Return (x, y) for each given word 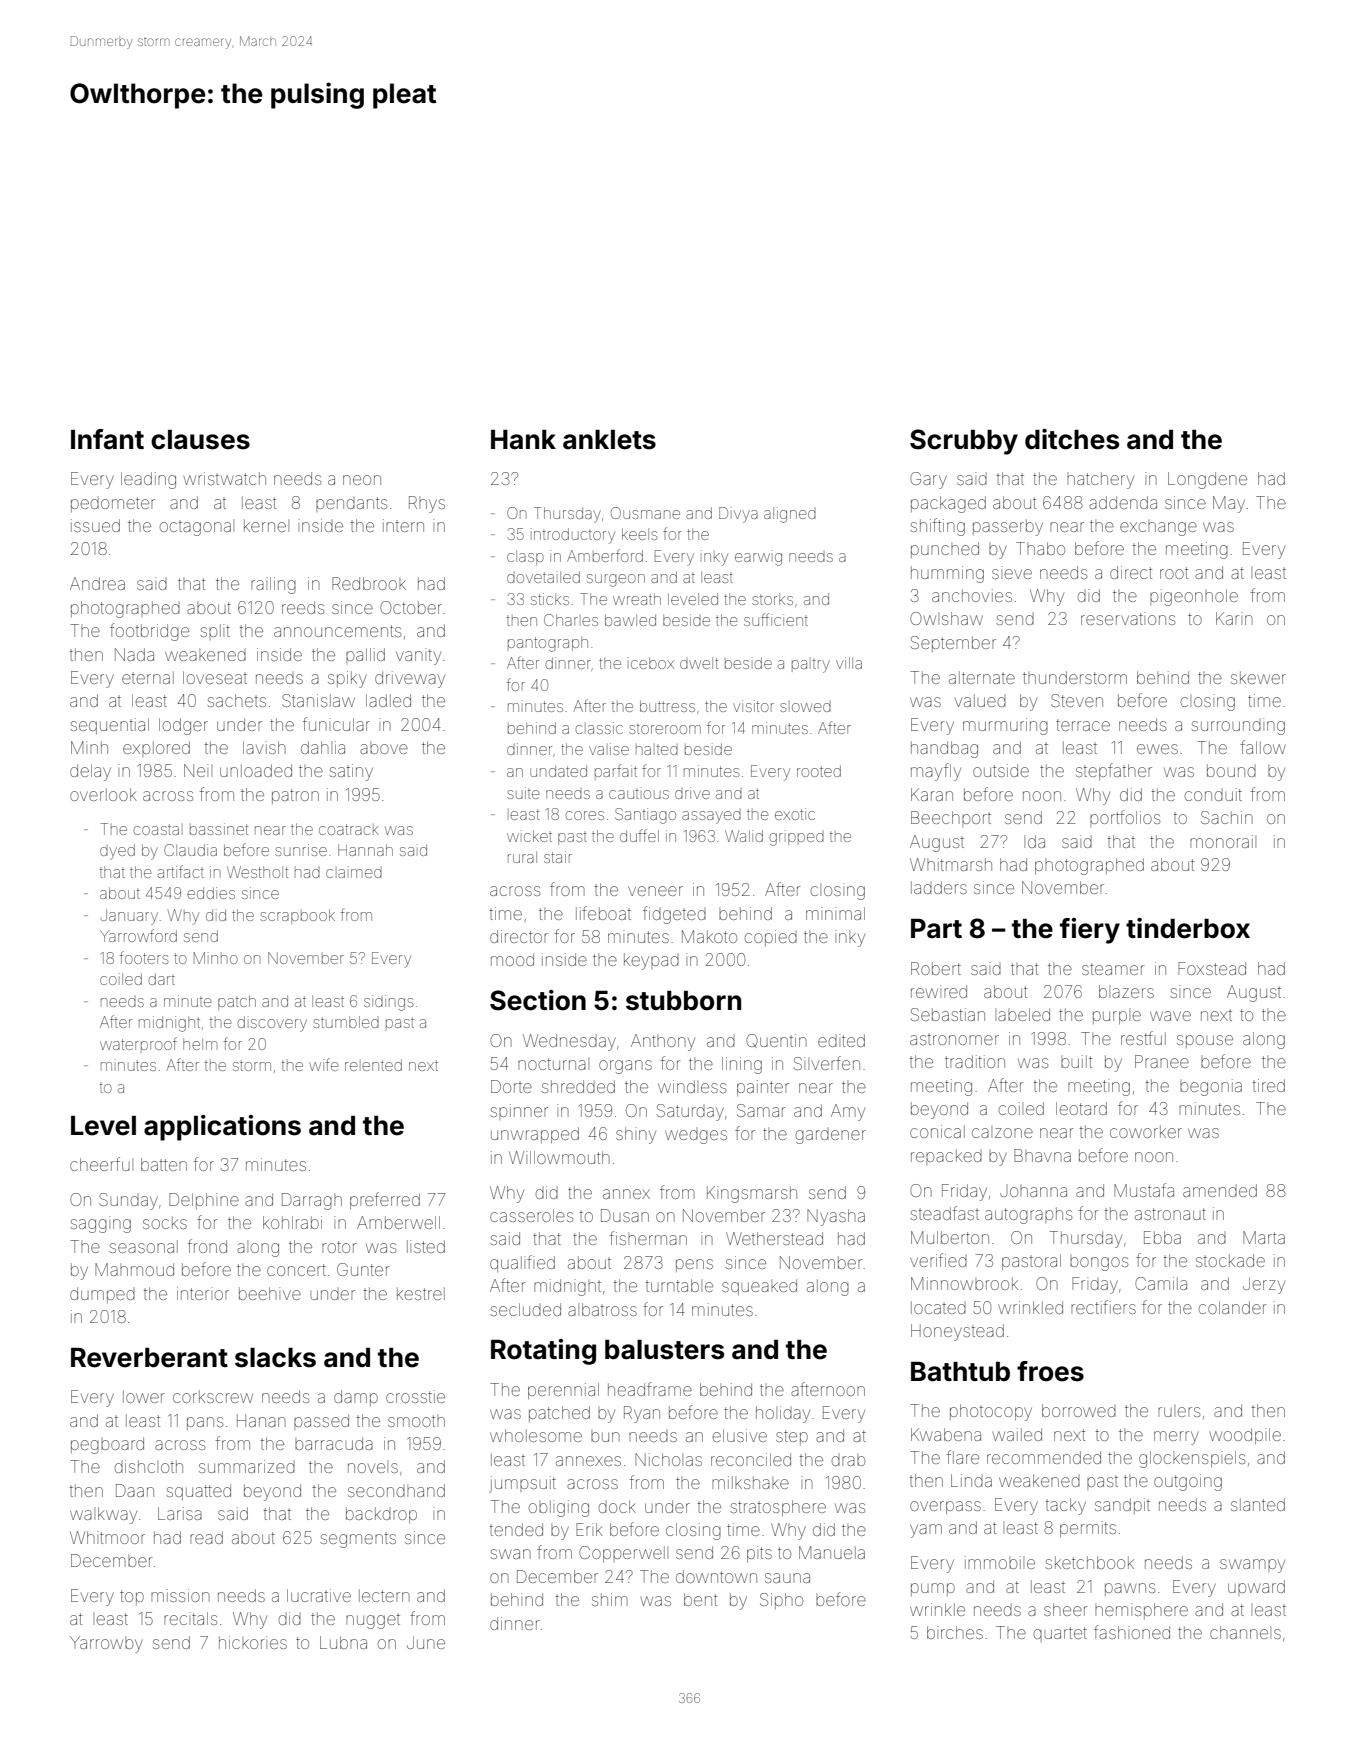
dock (617, 1506)
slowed (805, 707)
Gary (928, 480)
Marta (1264, 1237)
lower (144, 1396)
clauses (200, 440)
